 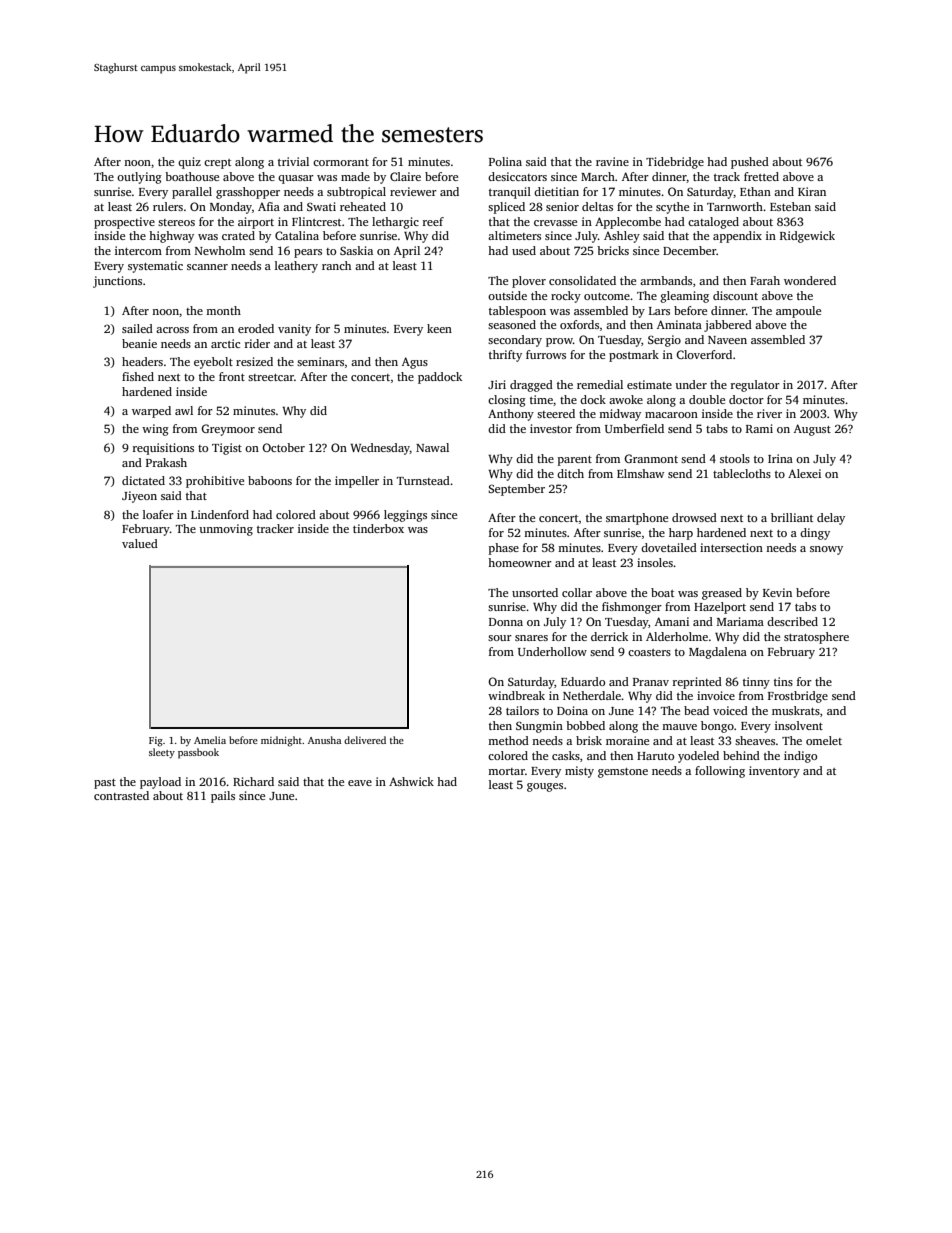 I want to click on gouges, so click(x=545, y=787).
